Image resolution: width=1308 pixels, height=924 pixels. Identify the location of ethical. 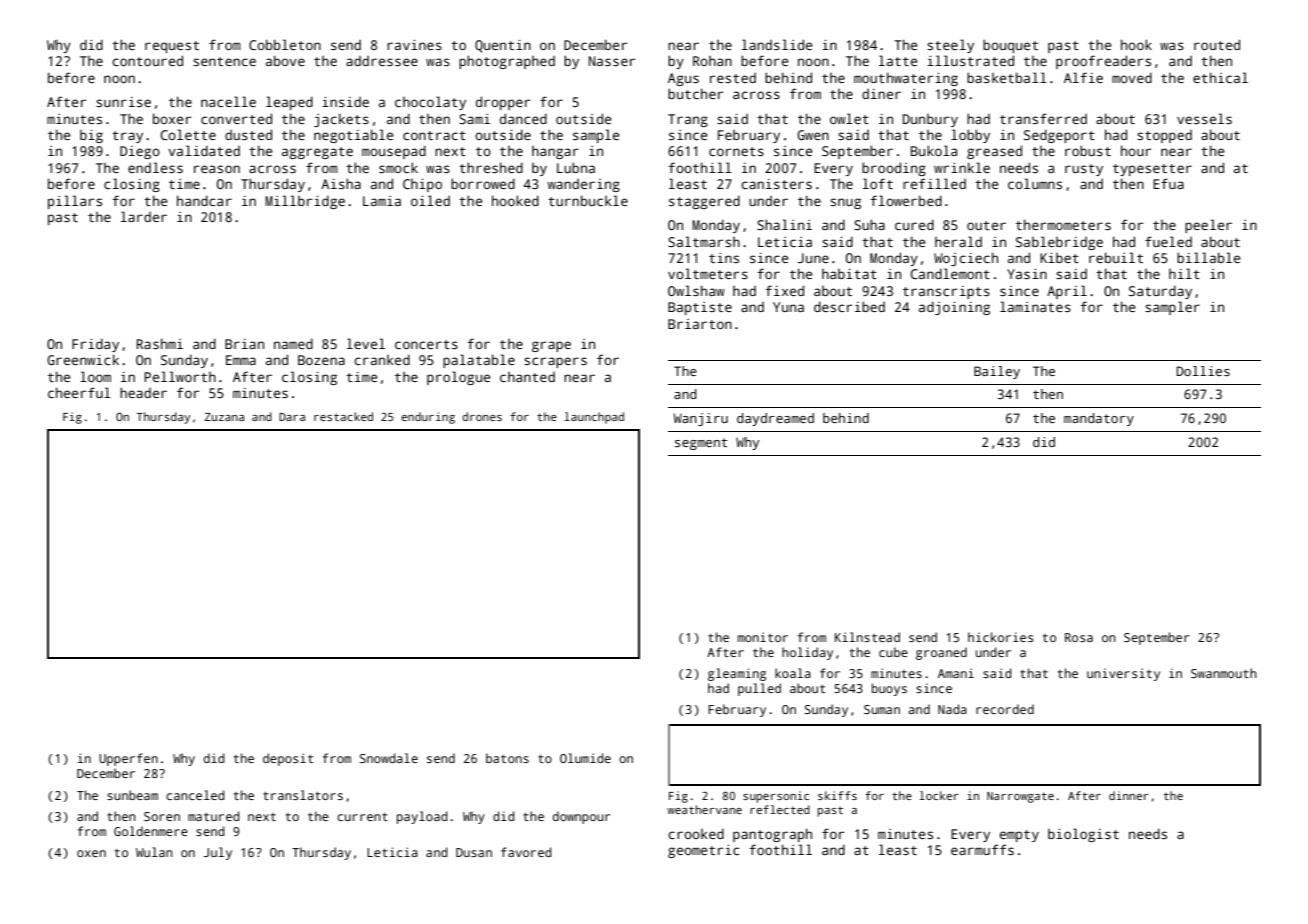
(1220, 77).
